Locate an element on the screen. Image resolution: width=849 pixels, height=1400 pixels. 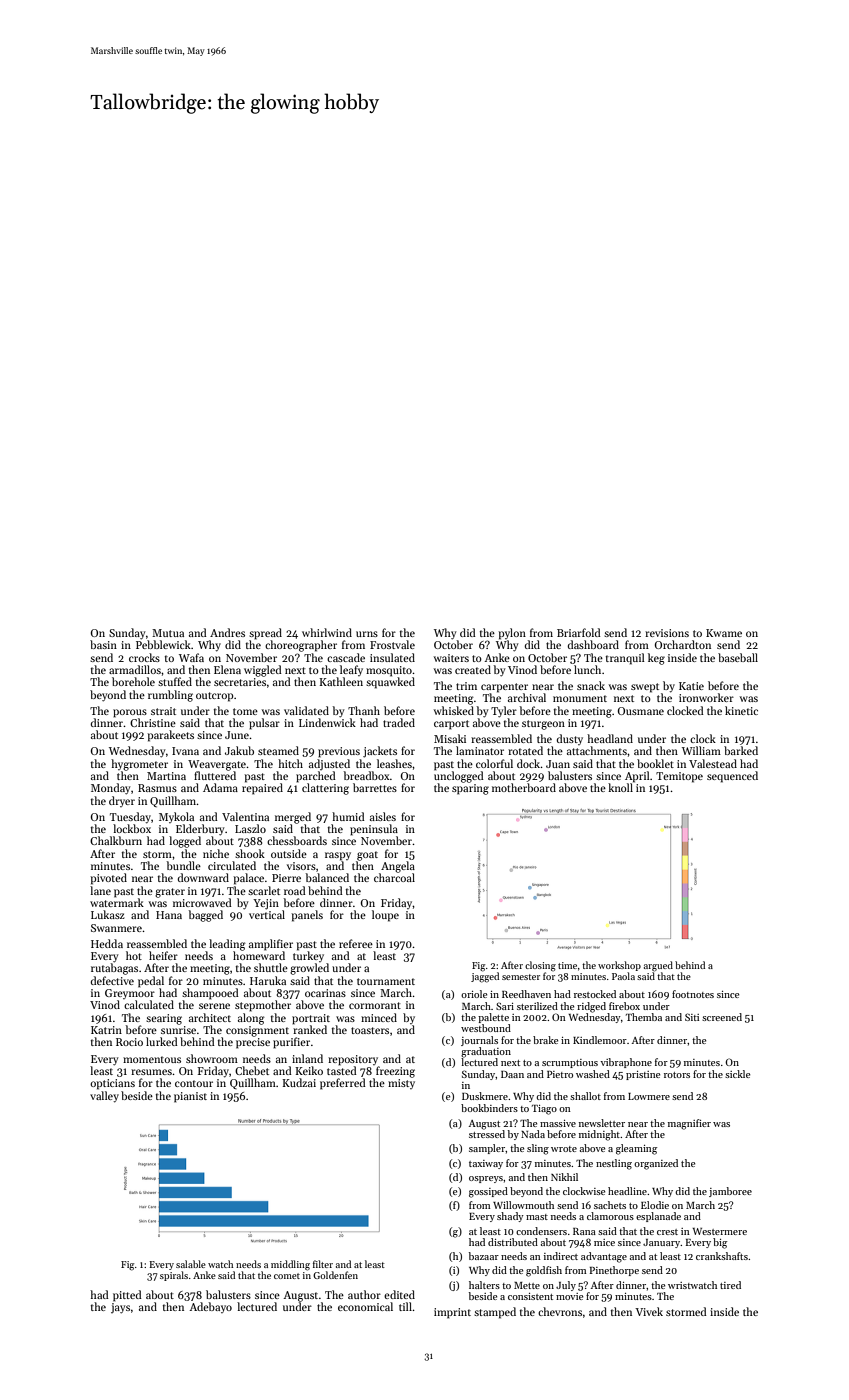
Siti is located at coordinates (692, 1017).
